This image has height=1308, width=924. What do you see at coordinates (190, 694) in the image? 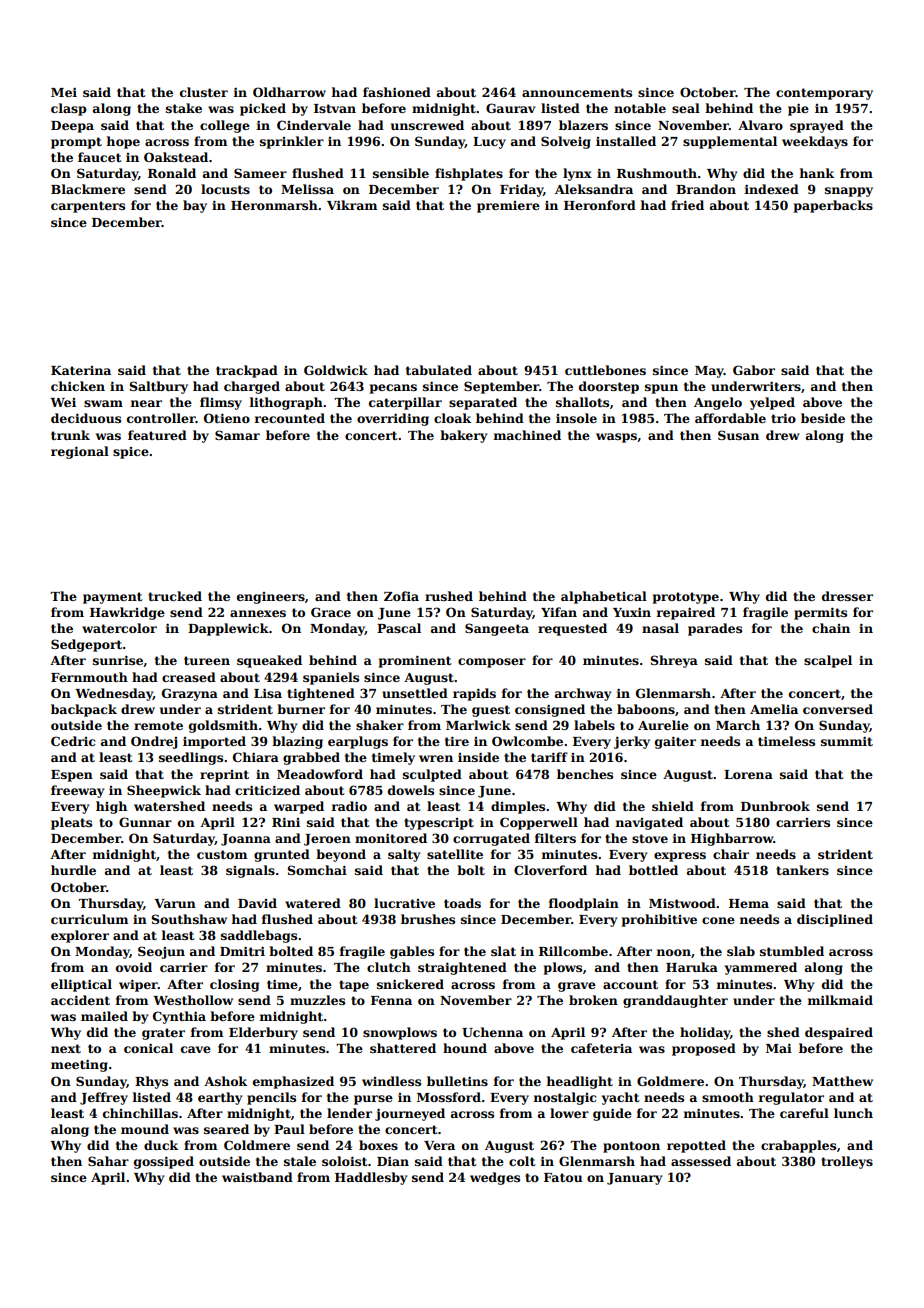
I see `Grazyna` at bounding box center [190, 694].
